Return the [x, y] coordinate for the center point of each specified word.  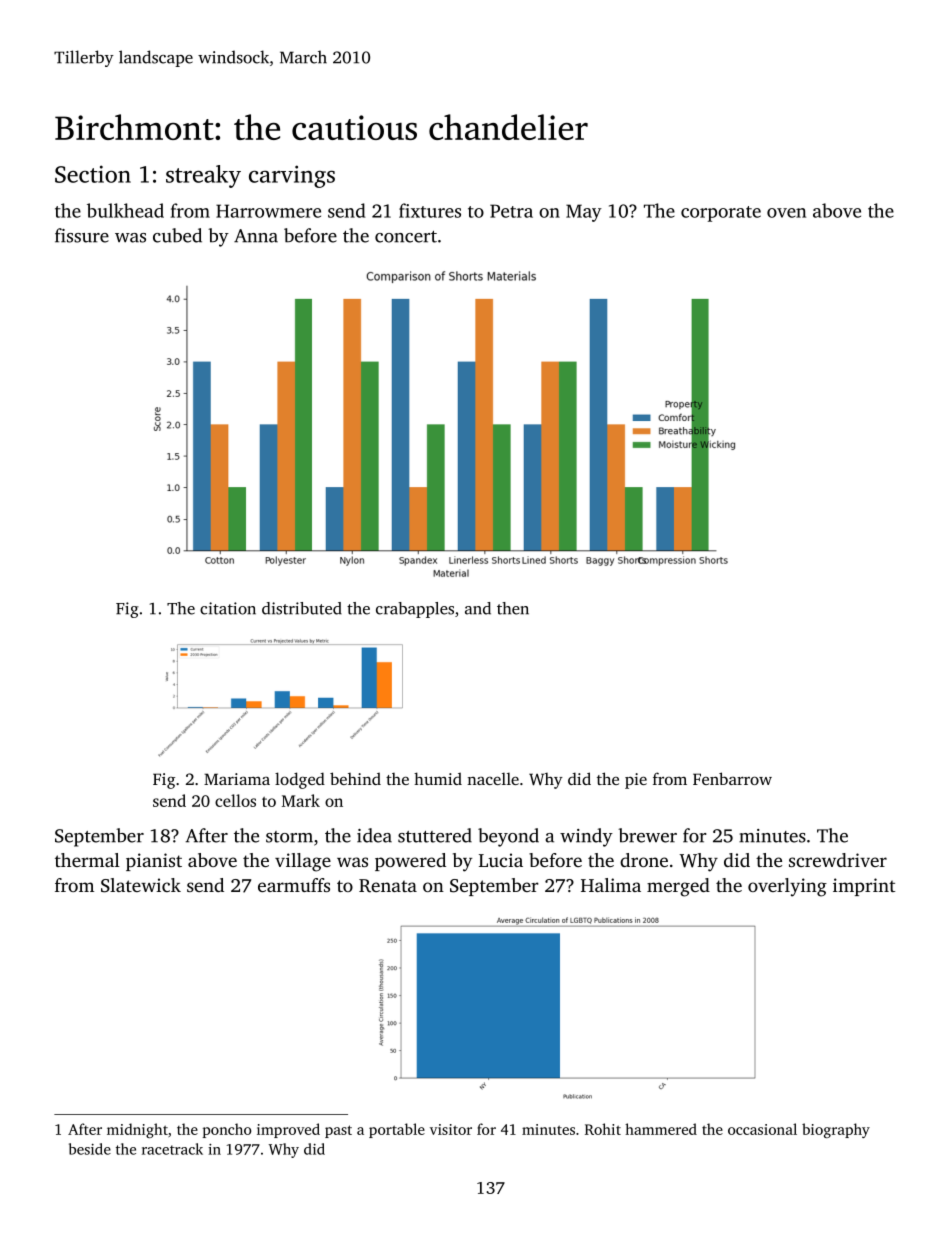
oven [786, 213]
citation [228, 608]
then [513, 608]
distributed [302, 608]
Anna [256, 236]
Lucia [501, 860]
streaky [203, 176]
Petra [511, 211]
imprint [864, 887]
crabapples [415, 610]
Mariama [237, 779]
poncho [227, 1130]
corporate [721, 214]
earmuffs [294, 885]
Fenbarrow [732, 778]
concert [406, 237]
